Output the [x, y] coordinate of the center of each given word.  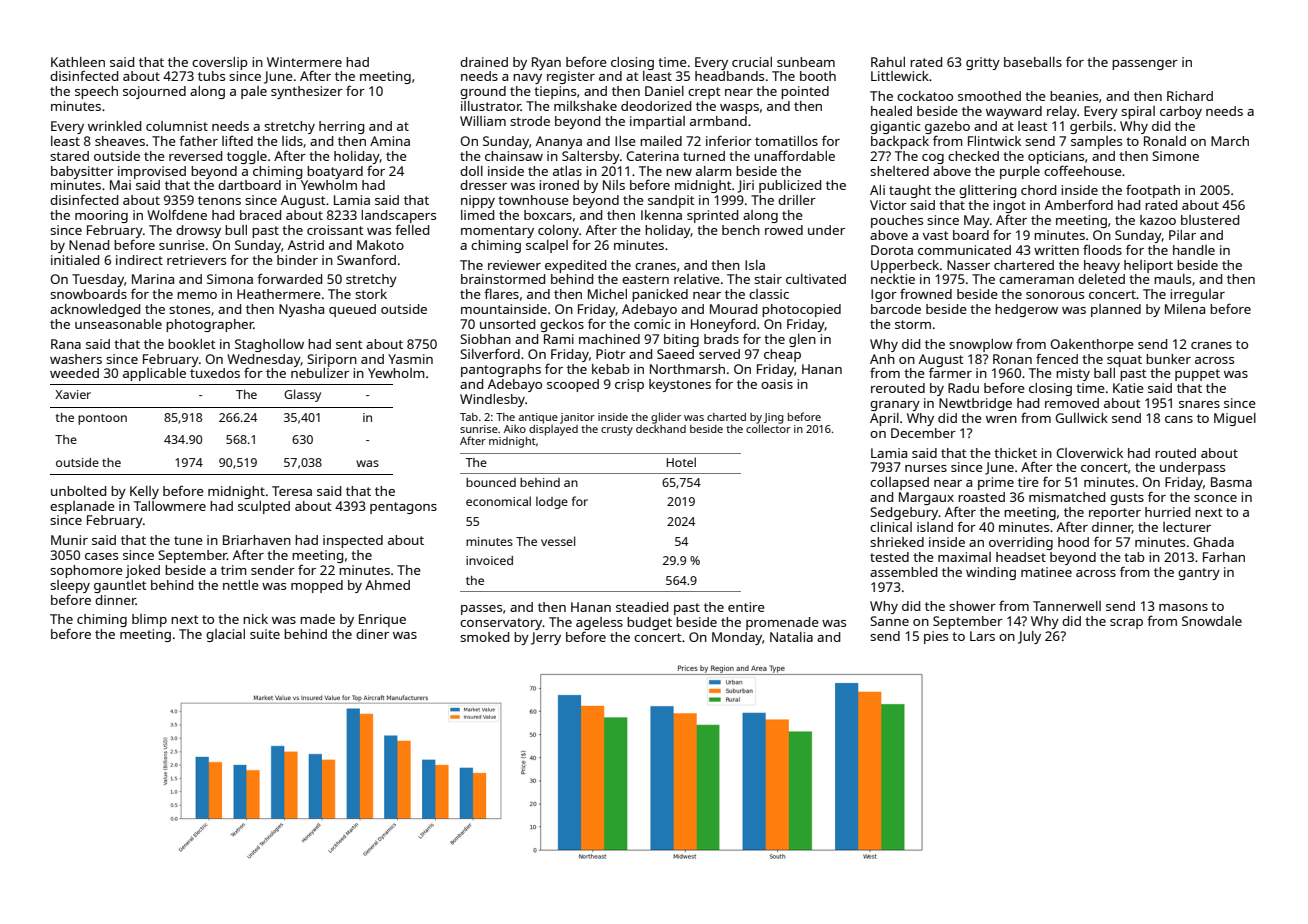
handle [1194, 250]
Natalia [791, 637]
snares [1199, 404]
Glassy [302, 395]
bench [741, 230]
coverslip [220, 63]
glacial [225, 635]
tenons [219, 200]
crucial [752, 62]
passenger [1145, 65]
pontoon [102, 419]
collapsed [899, 483]
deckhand [661, 429]
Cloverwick [1089, 453]
